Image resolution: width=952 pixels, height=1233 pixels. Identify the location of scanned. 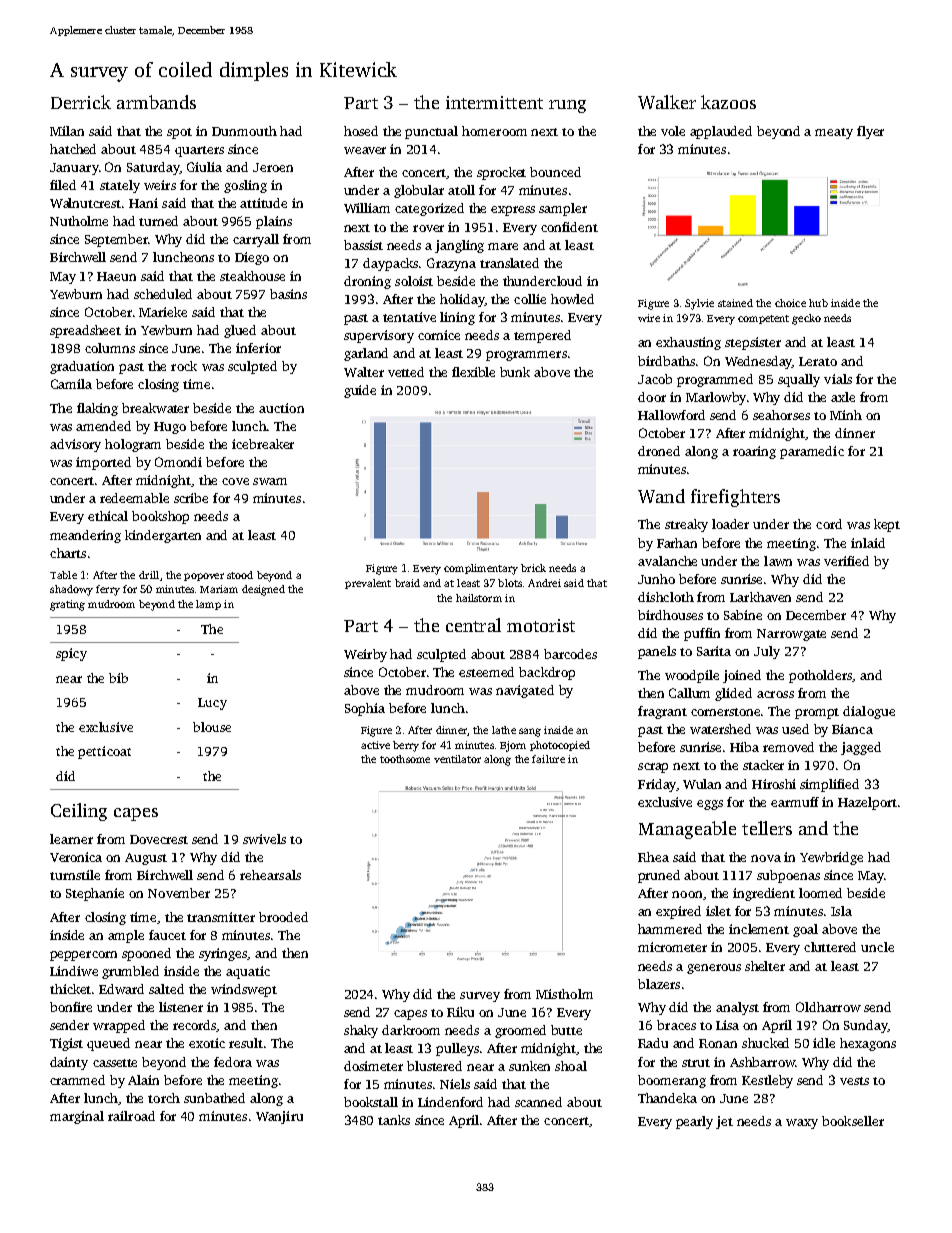
(538, 1102).
